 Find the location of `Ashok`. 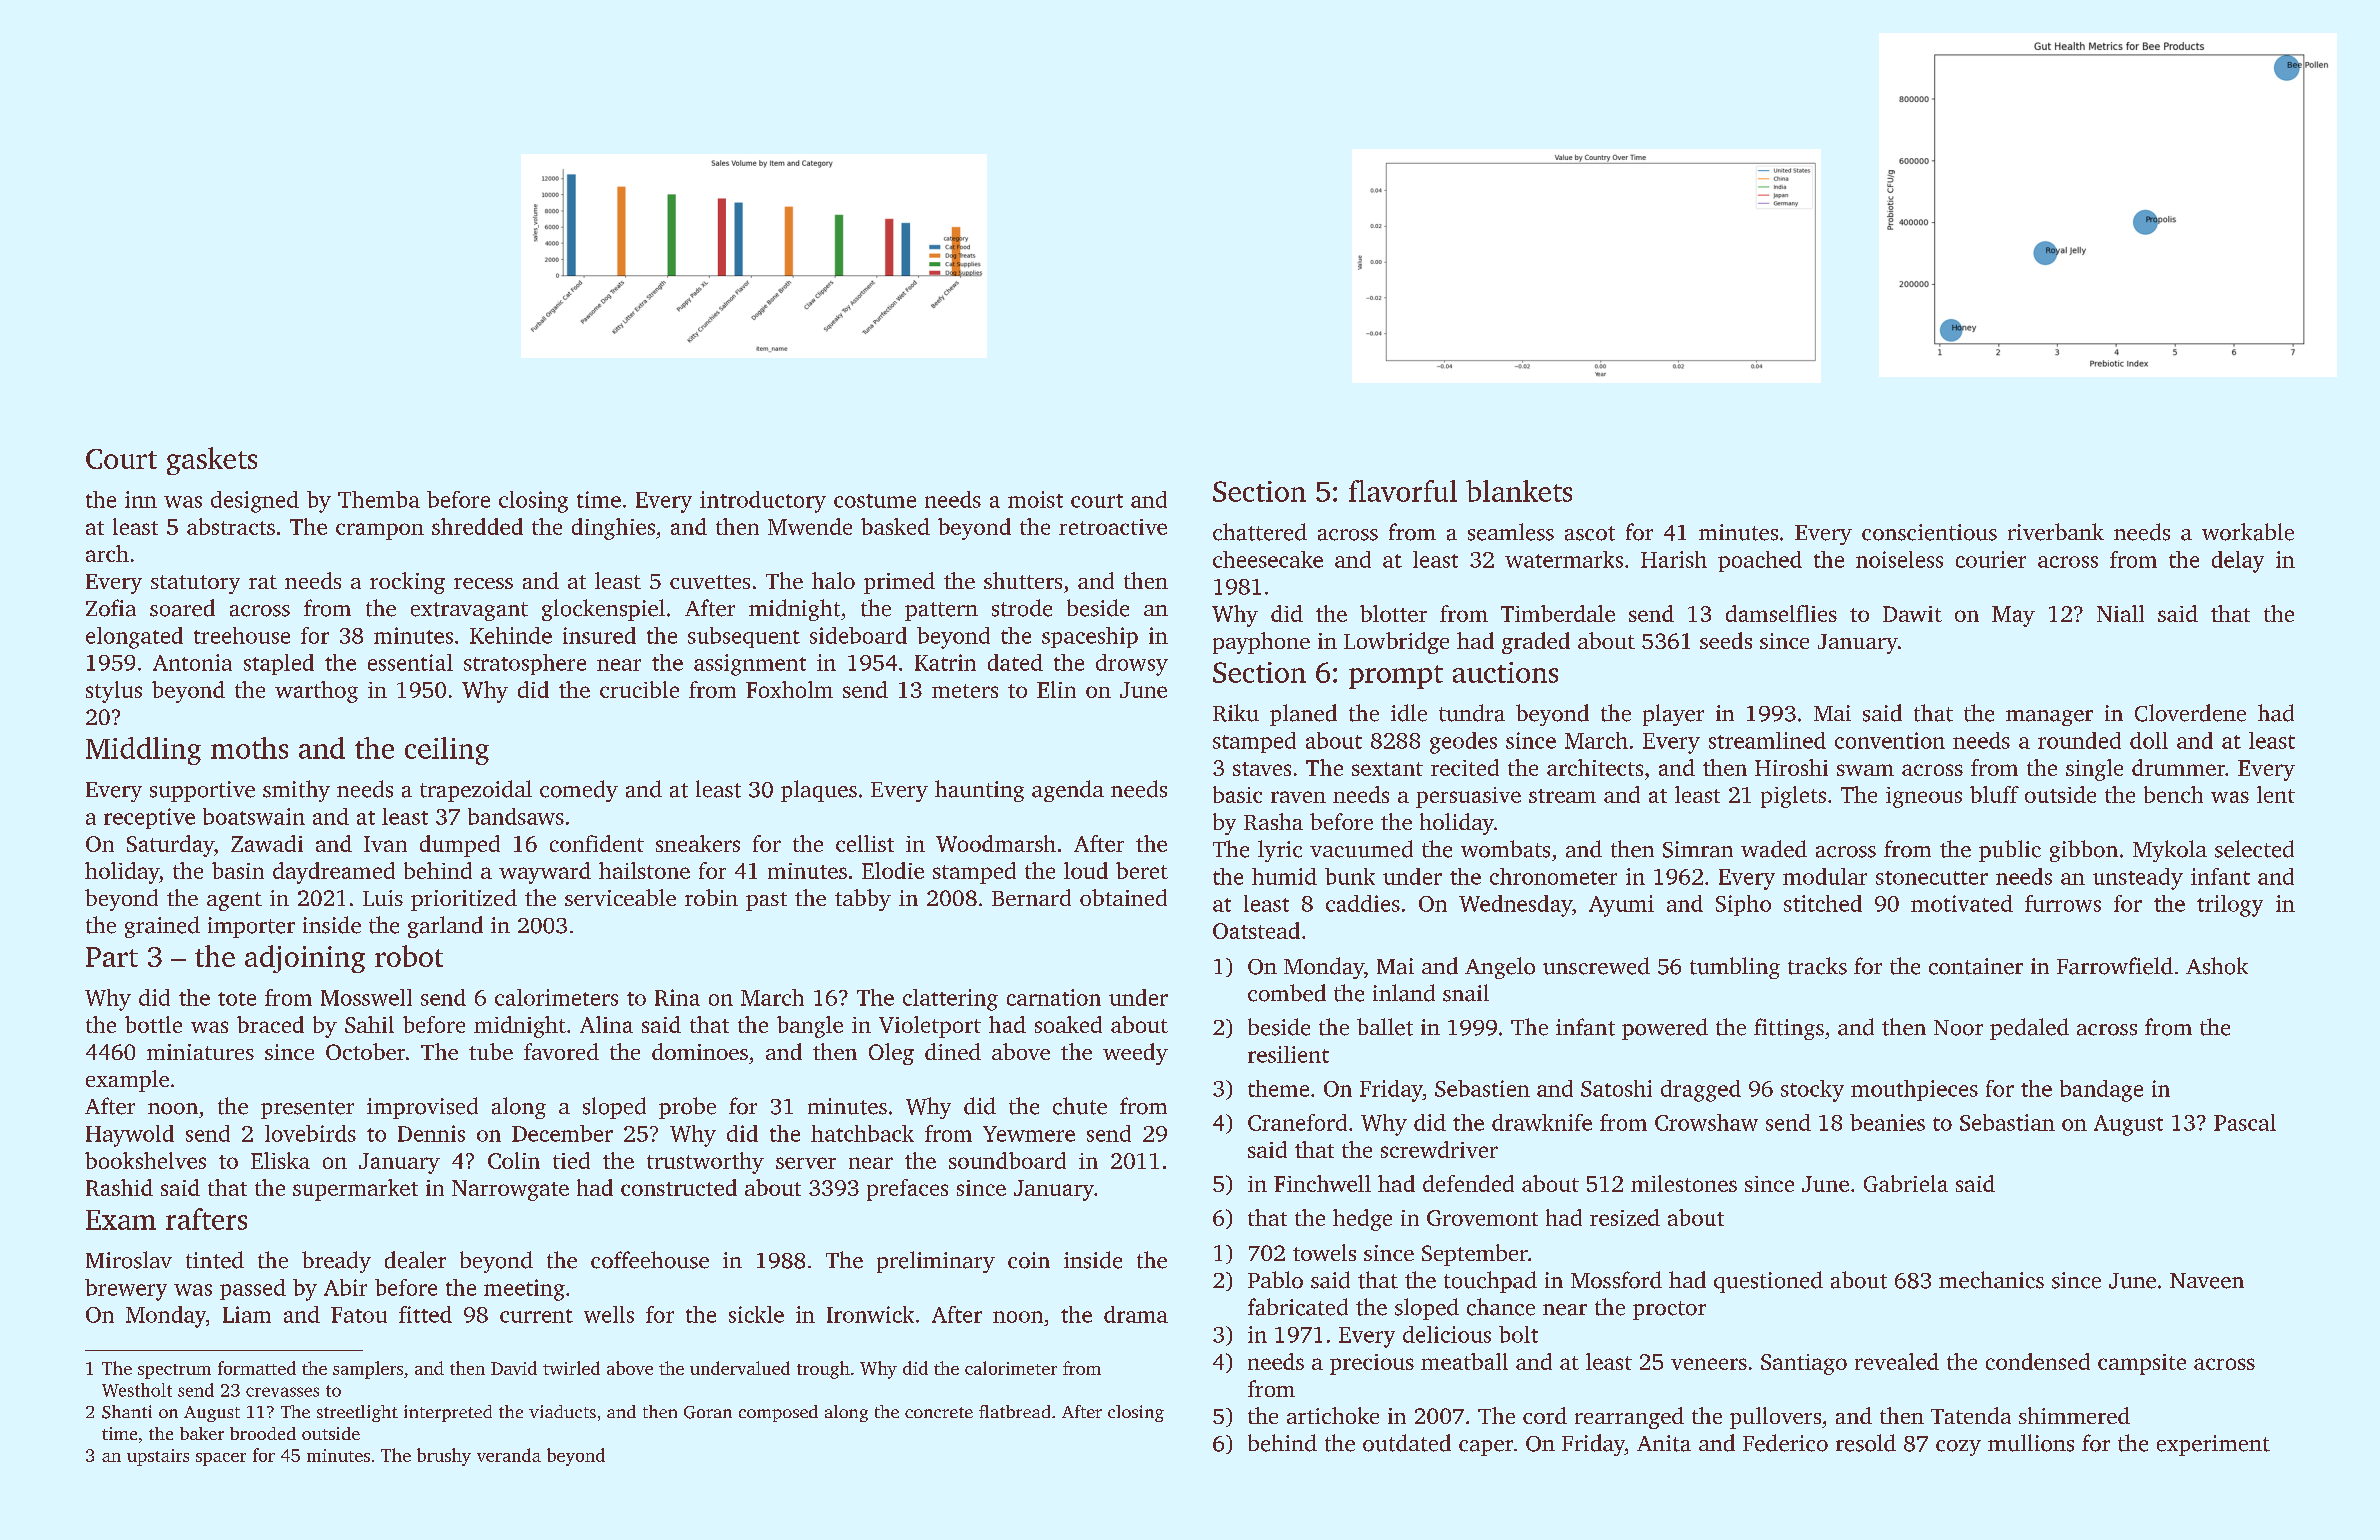

Ashok is located at coordinates (2217, 966).
